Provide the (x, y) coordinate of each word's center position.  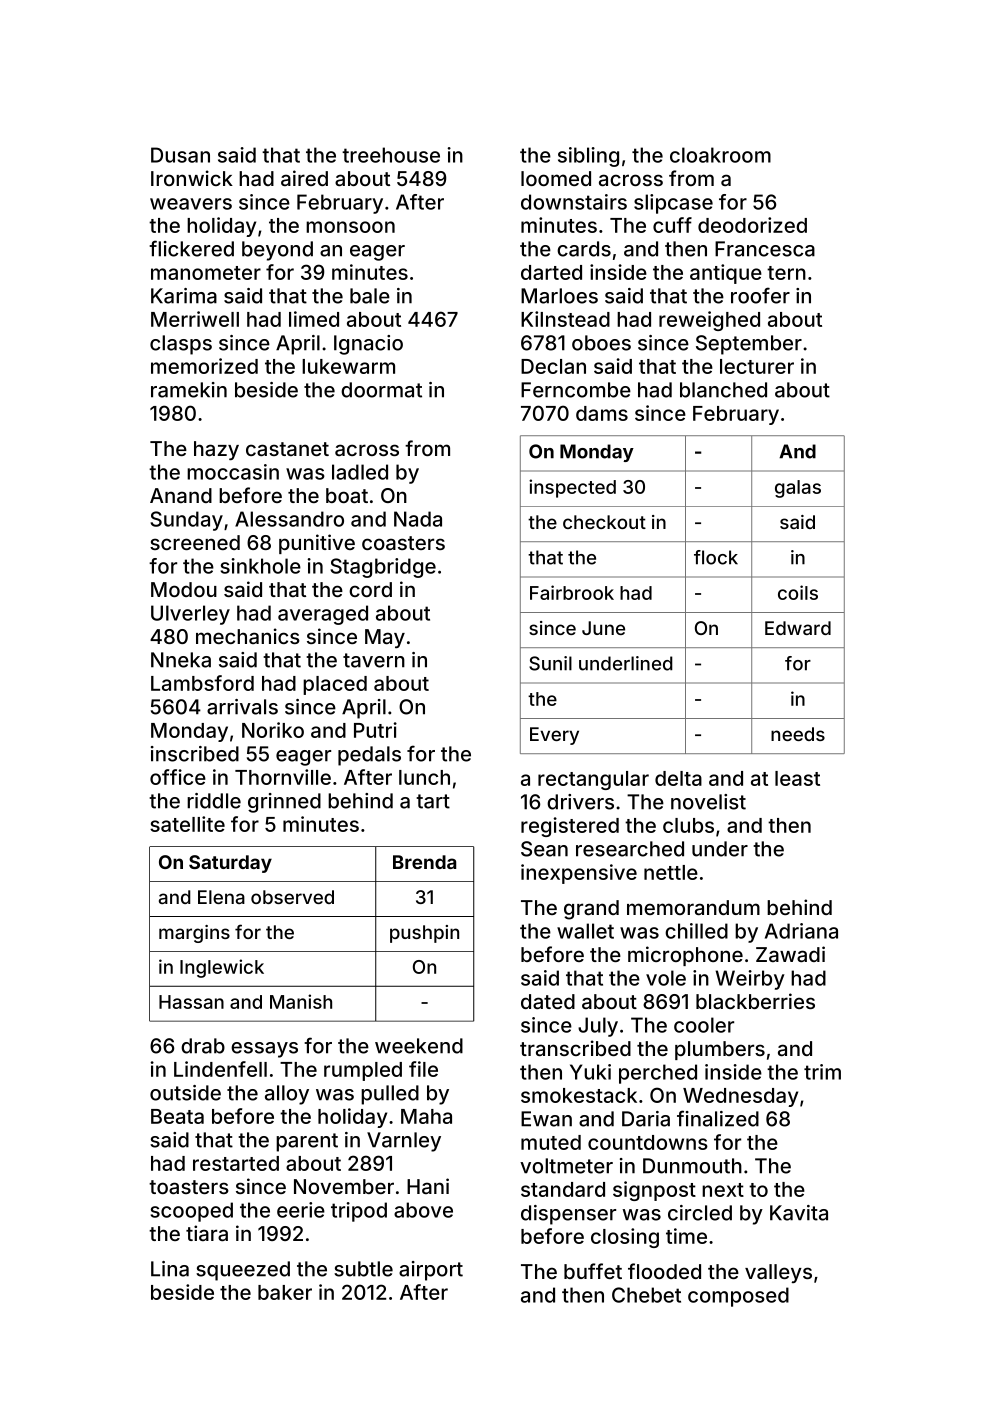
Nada (418, 519)
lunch (424, 777)
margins (194, 934)
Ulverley (190, 615)
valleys (778, 1273)
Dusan (180, 155)
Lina (170, 1269)
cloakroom (720, 155)
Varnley (404, 1142)
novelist (708, 802)
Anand (181, 495)
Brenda (424, 862)
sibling (588, 157)
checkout (604, 522)
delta (678, 778)
